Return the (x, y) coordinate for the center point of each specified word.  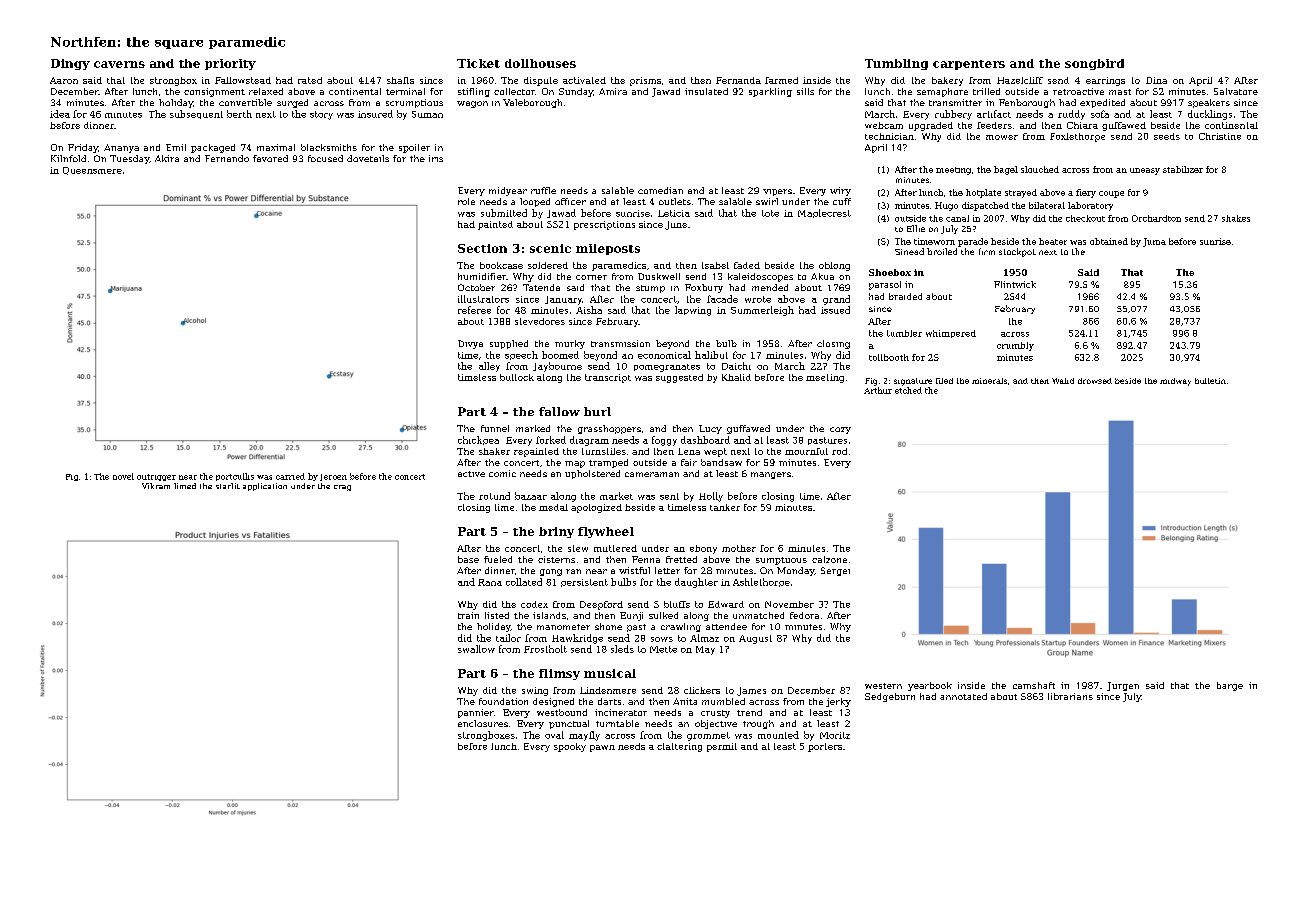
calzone (829, 559)
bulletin (1210, 381)
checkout (1085, 218)
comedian (660, 190)
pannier (476, 713)
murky (570, 344)
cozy (840, 430)
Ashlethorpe (761, 582)
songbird (1094, 64)
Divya (470, 344)
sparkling (770, 92)
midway (1175, 382)
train (468, 615)
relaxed (266, 91)
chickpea (478, 440)
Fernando (227, 158)
